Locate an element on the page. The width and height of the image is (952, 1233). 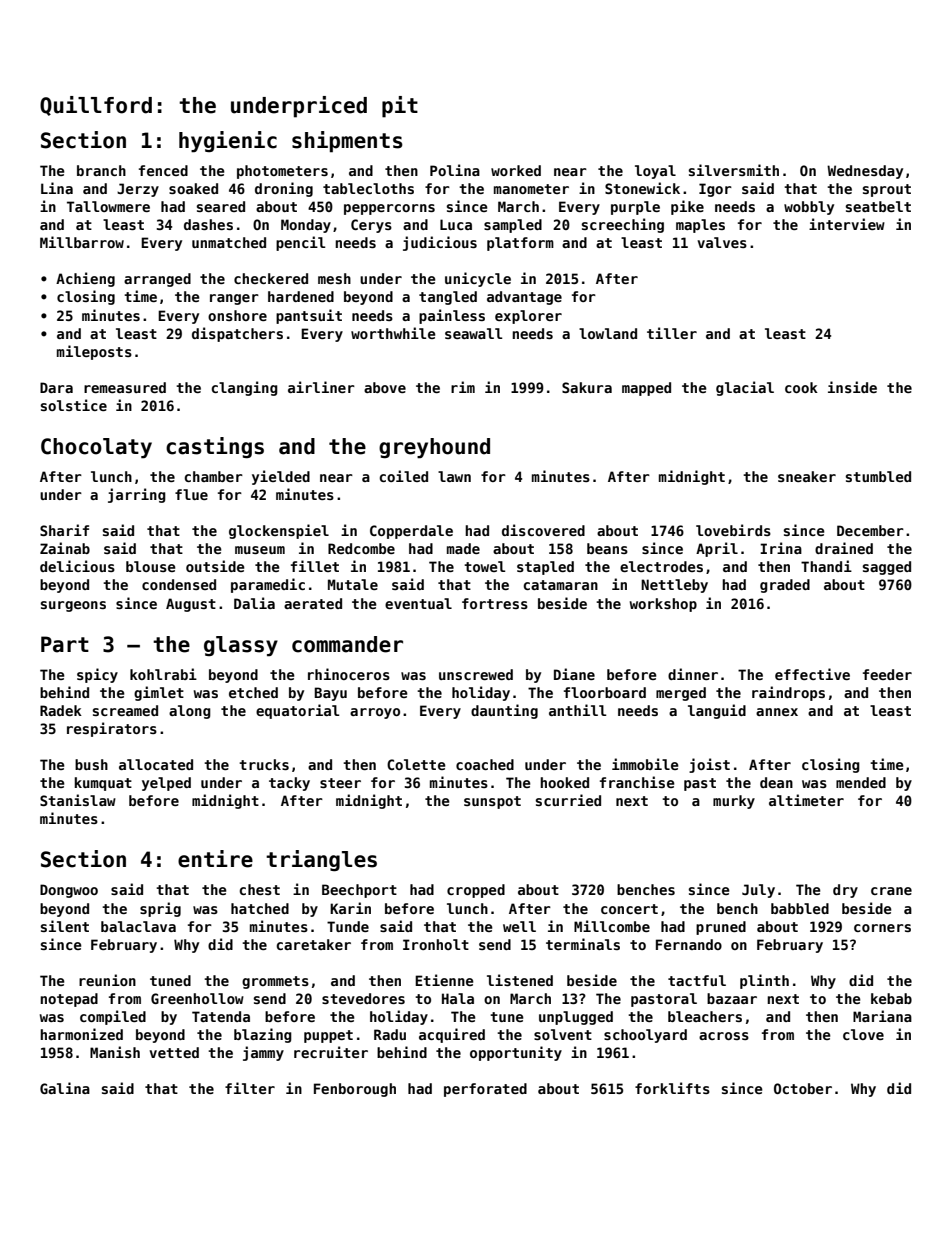
silversmith is located at coordinates (734, 170).
